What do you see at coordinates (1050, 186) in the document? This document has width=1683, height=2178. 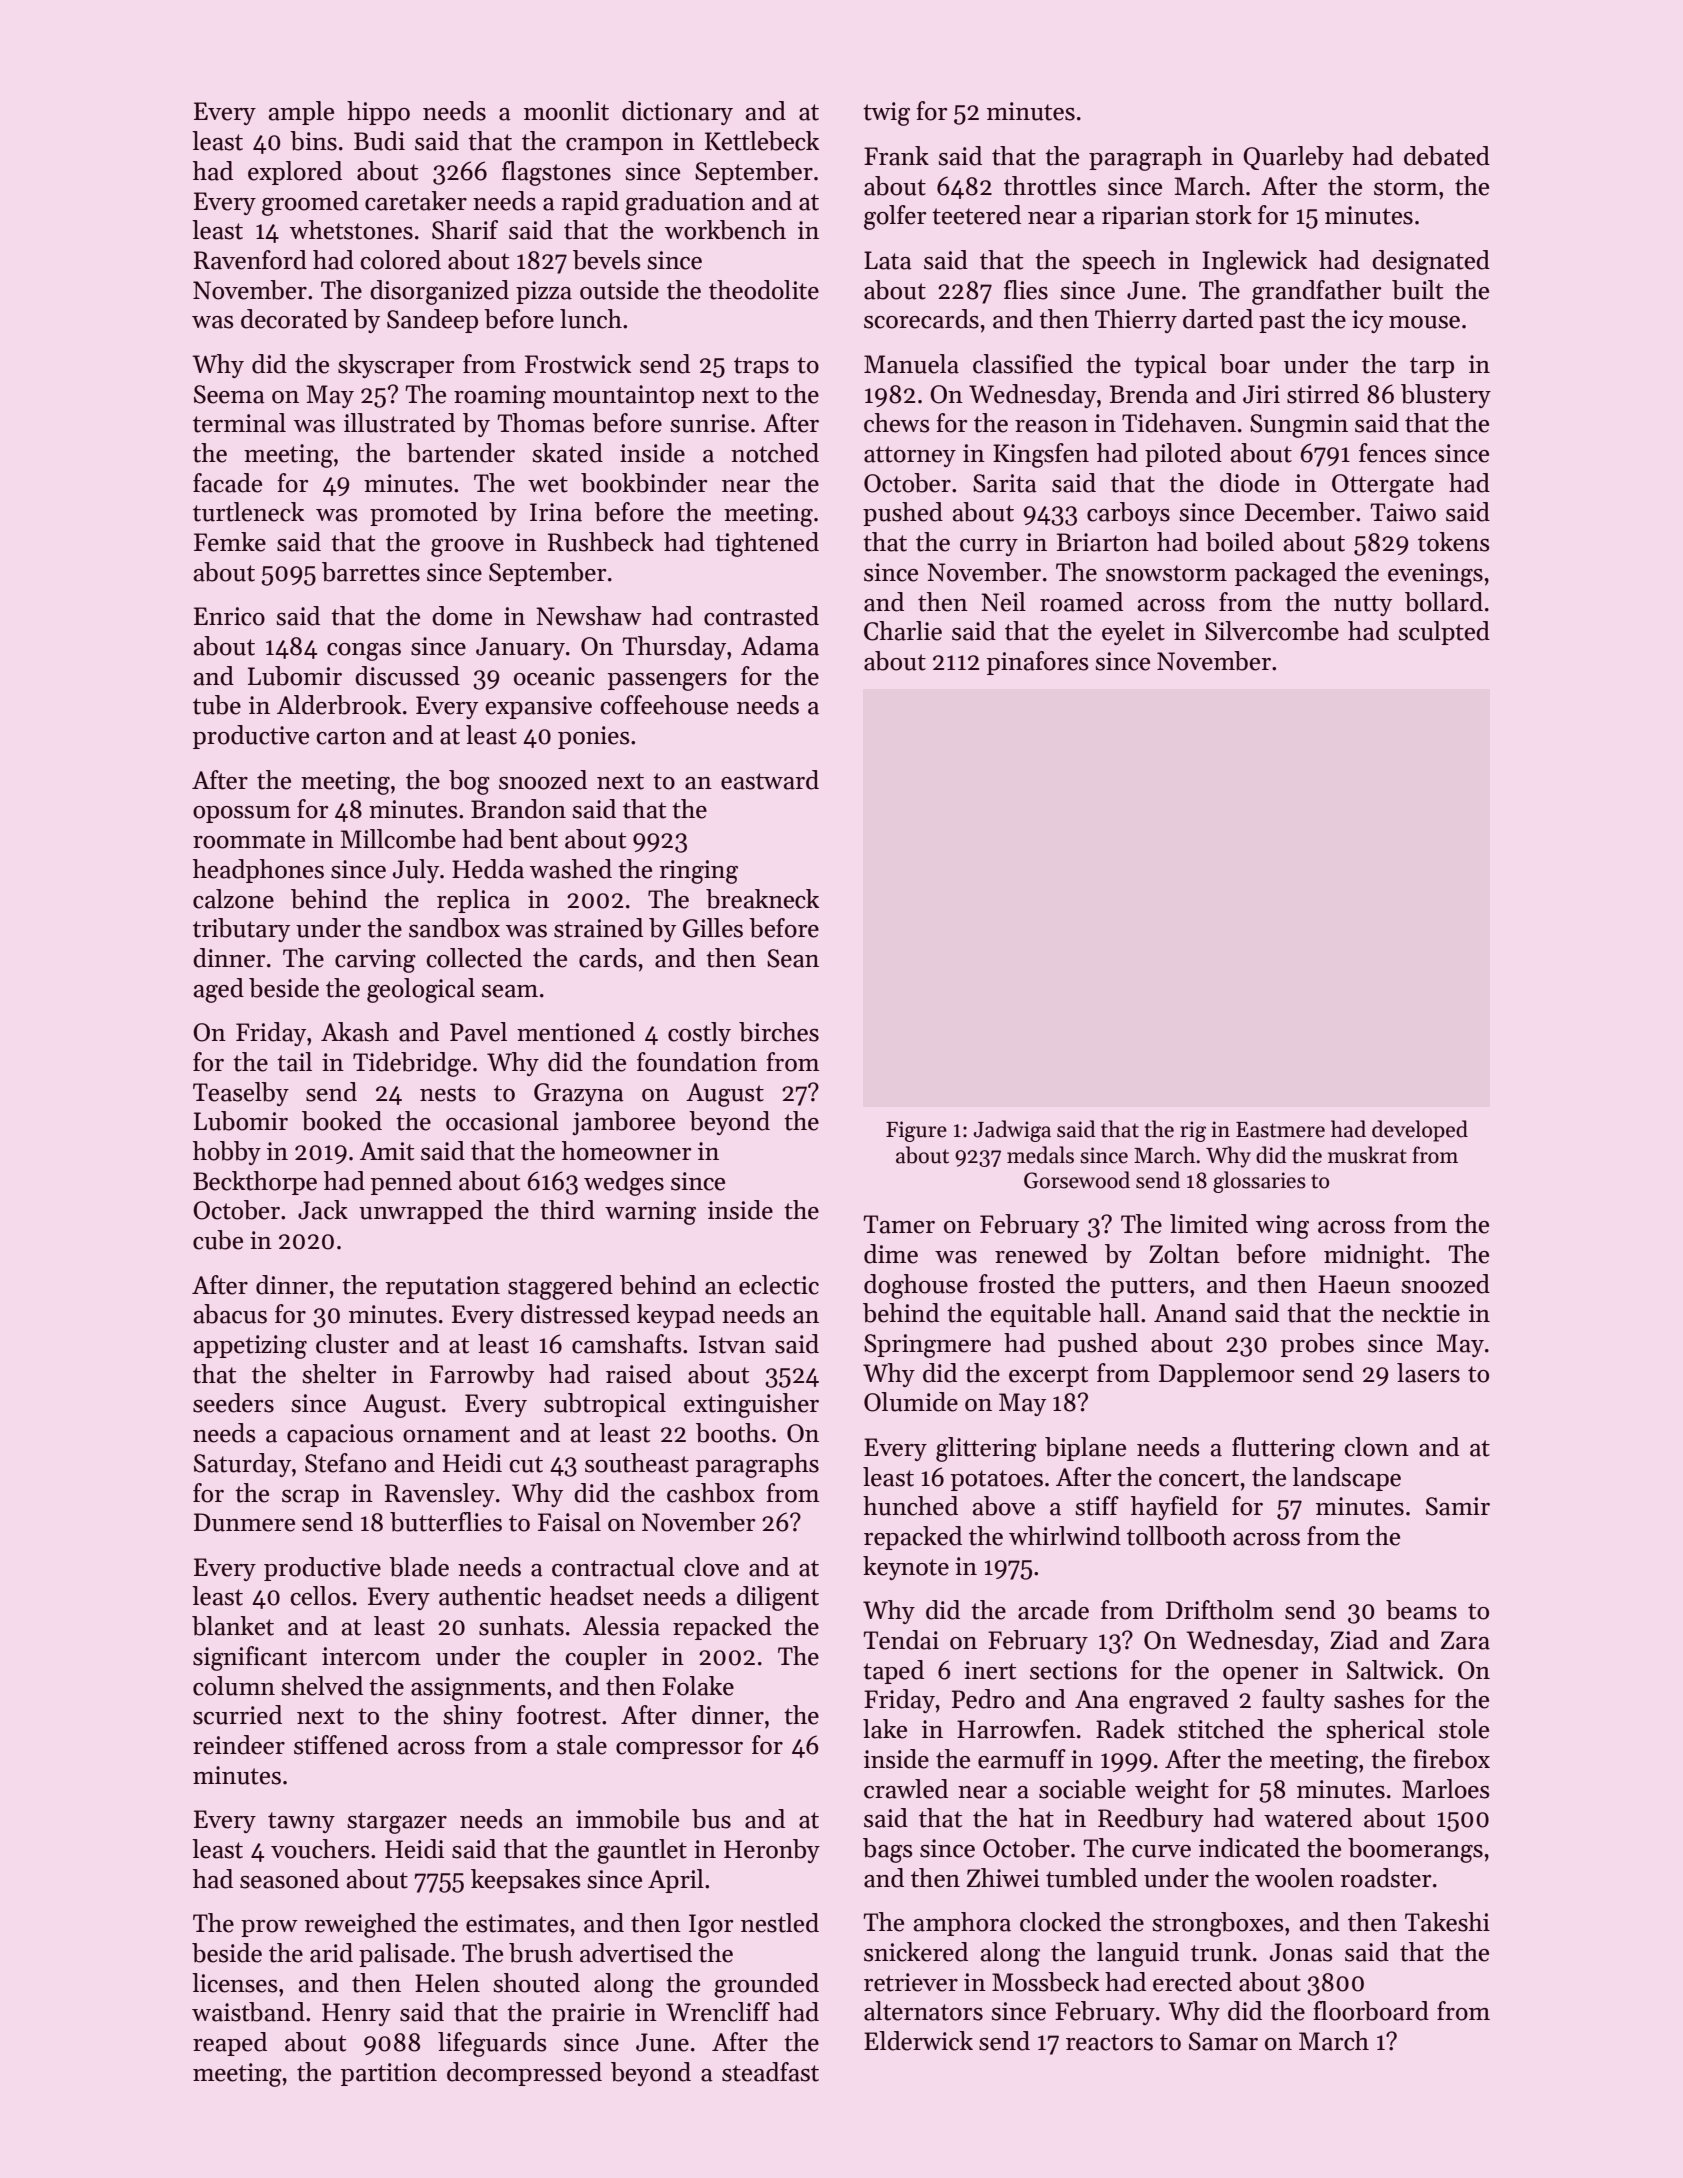 I see `throttles` at bounding box center [1050, 186].
